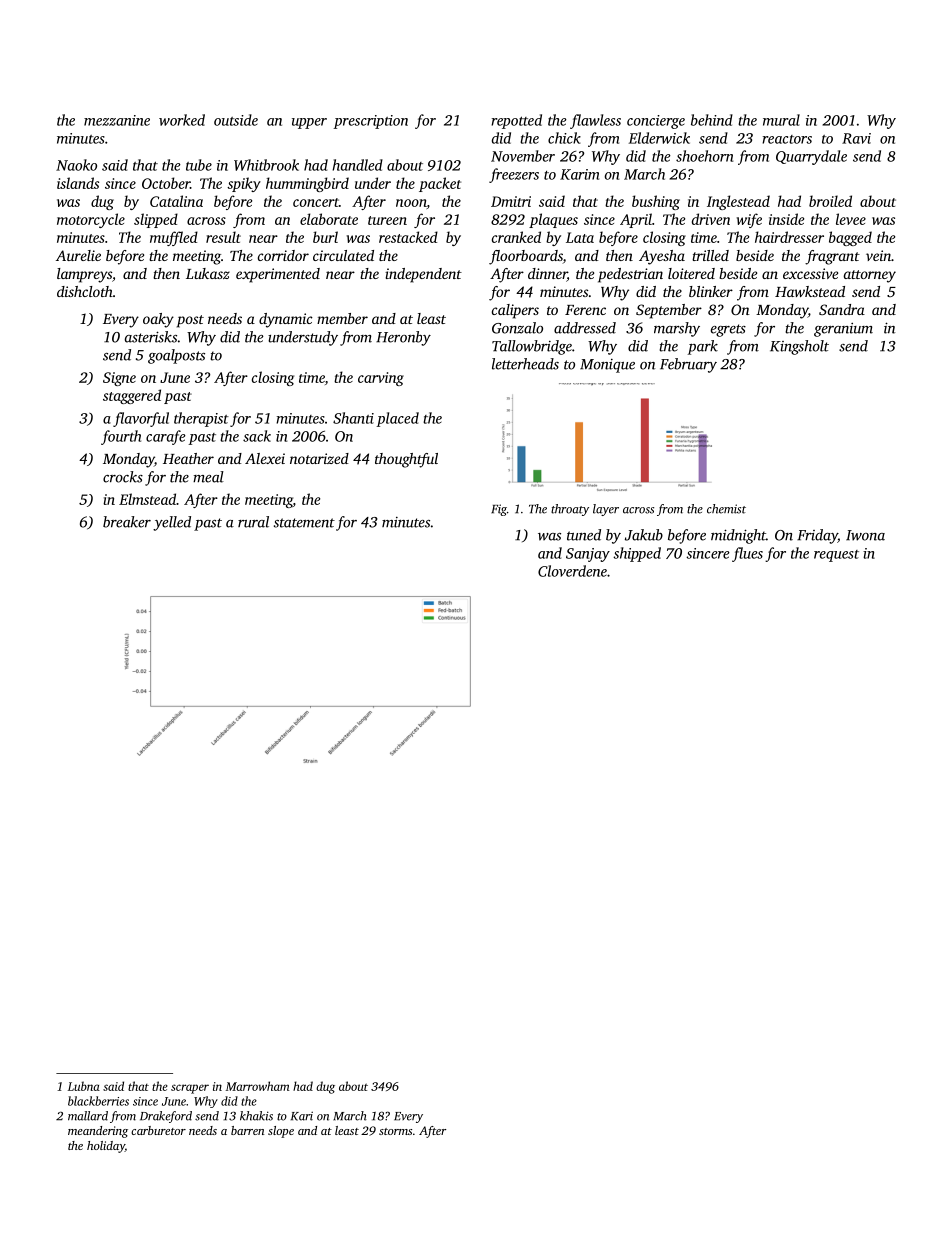 The height and width of the document is (1233, 952). Describe the element at coordinates (842, 309) in the document. I see `Sandra` at that location.
